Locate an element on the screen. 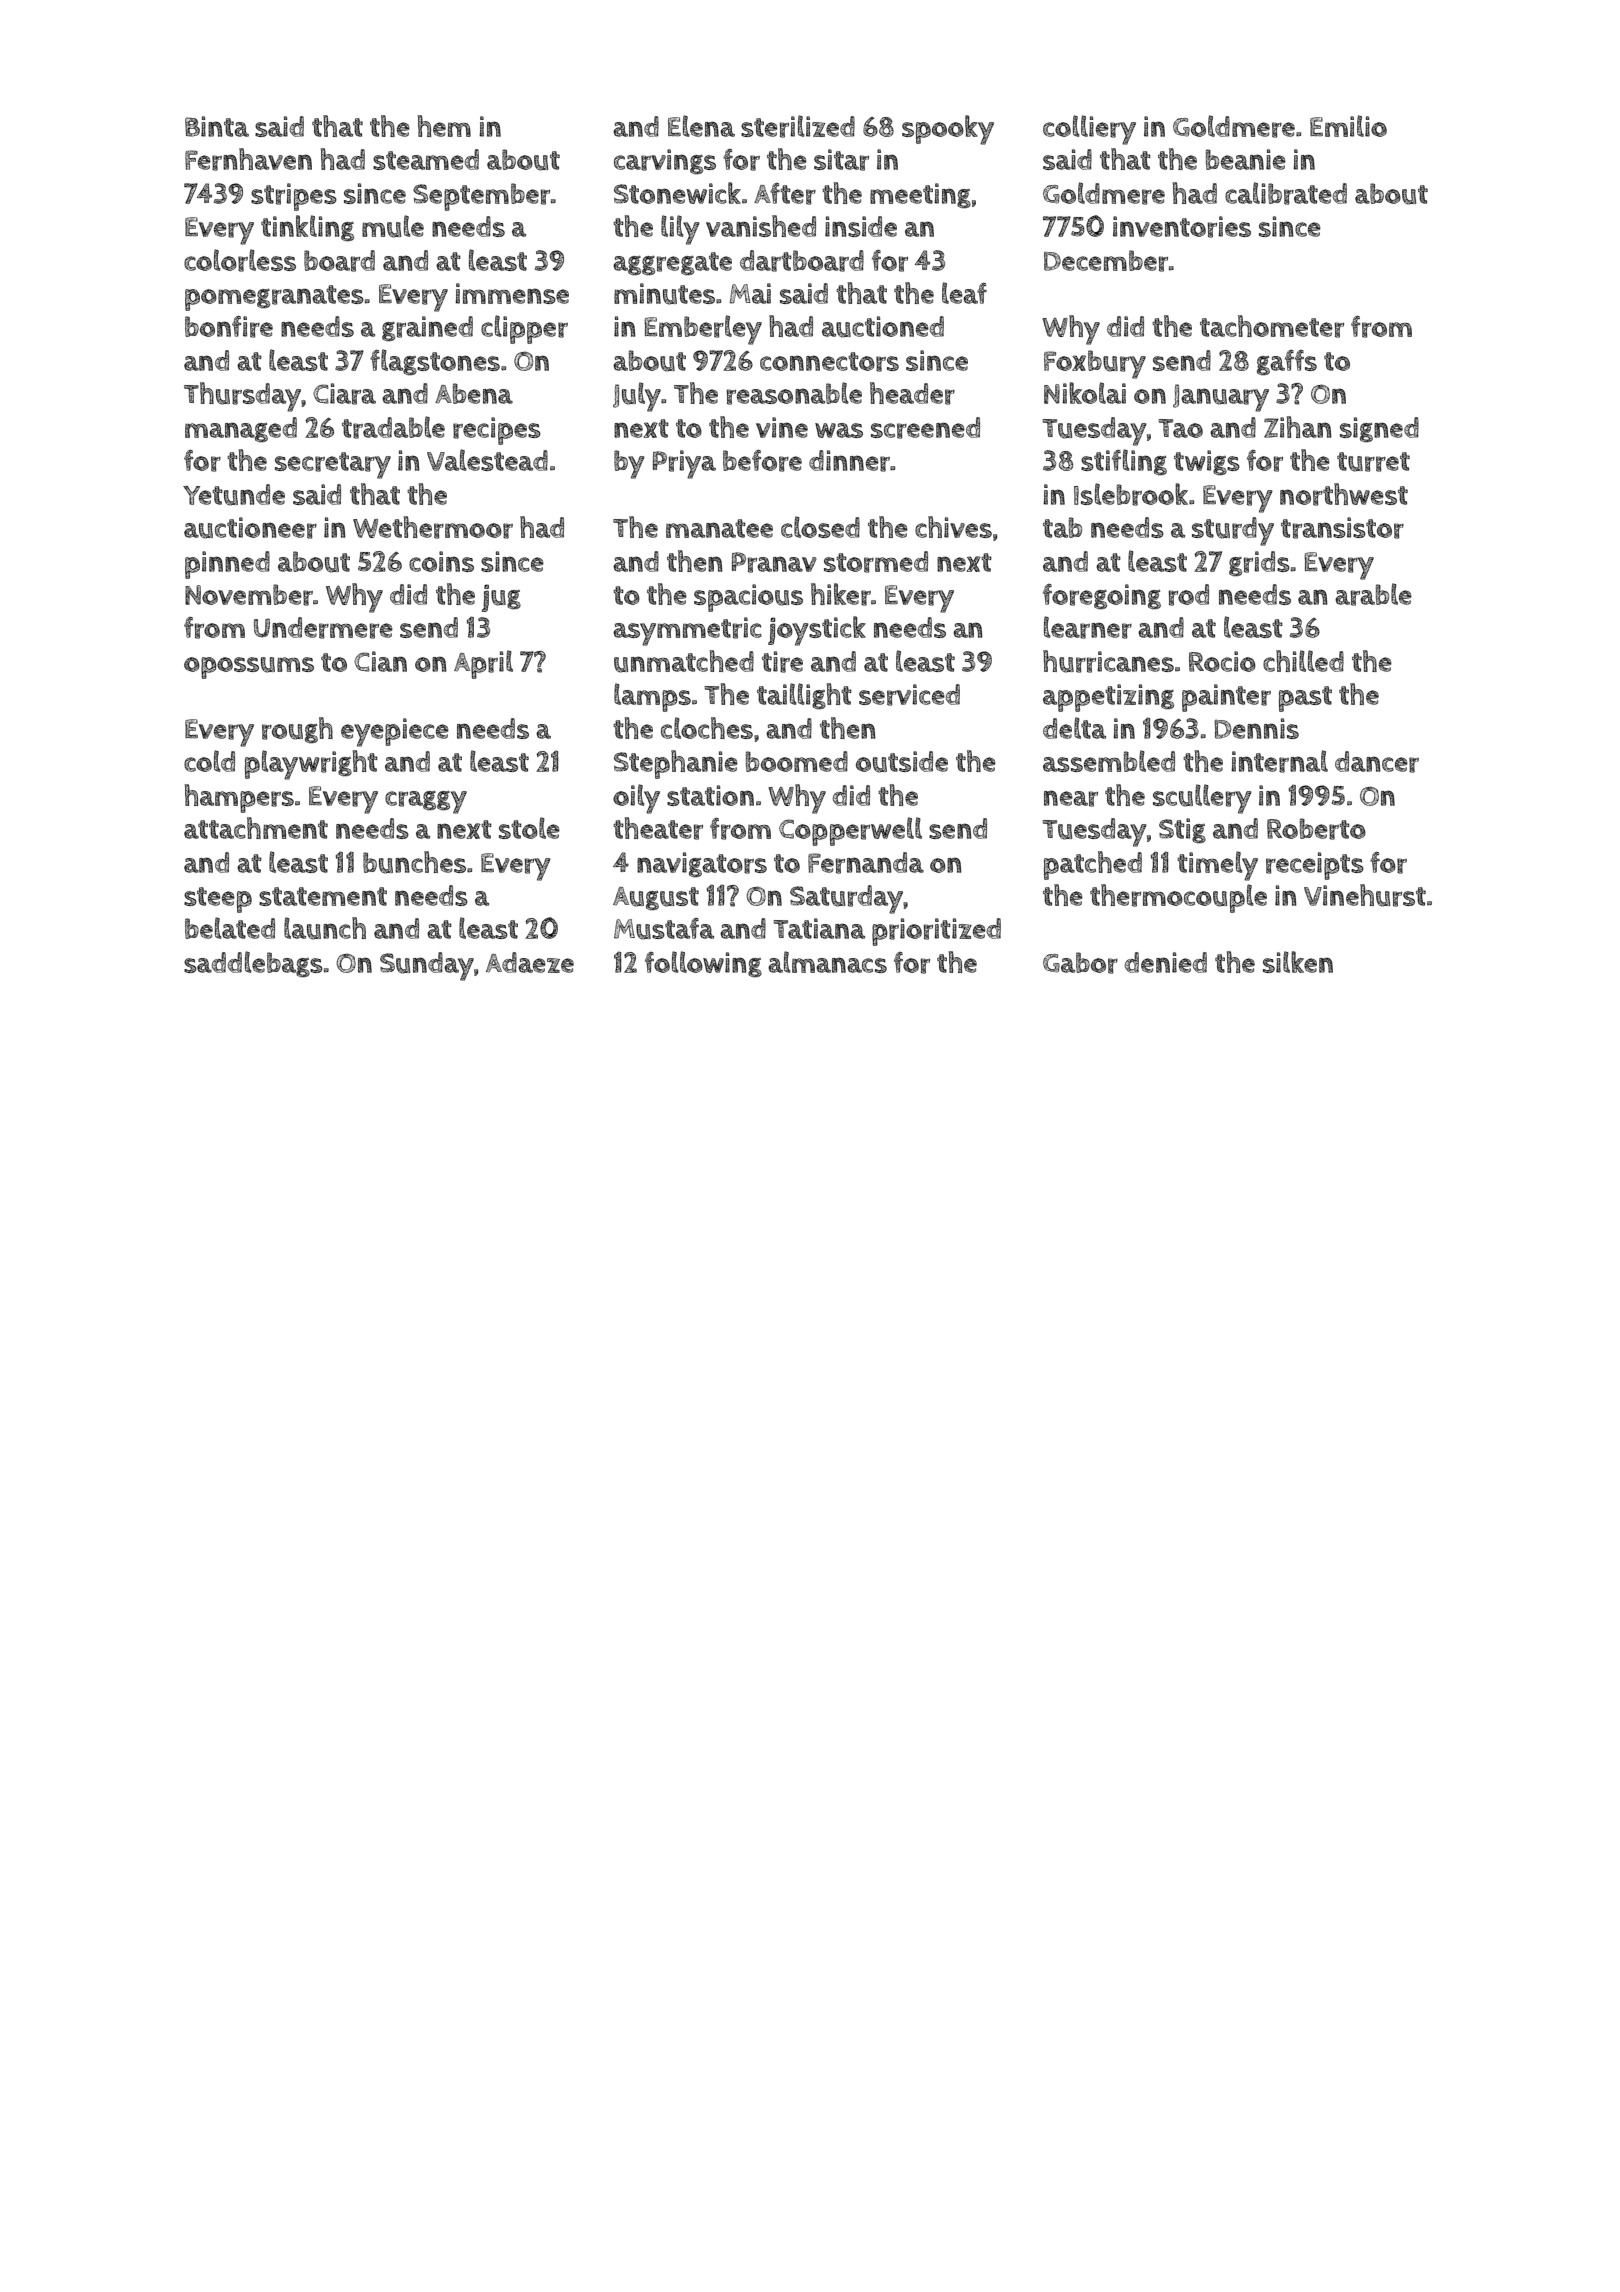  inside is located at coordinates (861, 226).
